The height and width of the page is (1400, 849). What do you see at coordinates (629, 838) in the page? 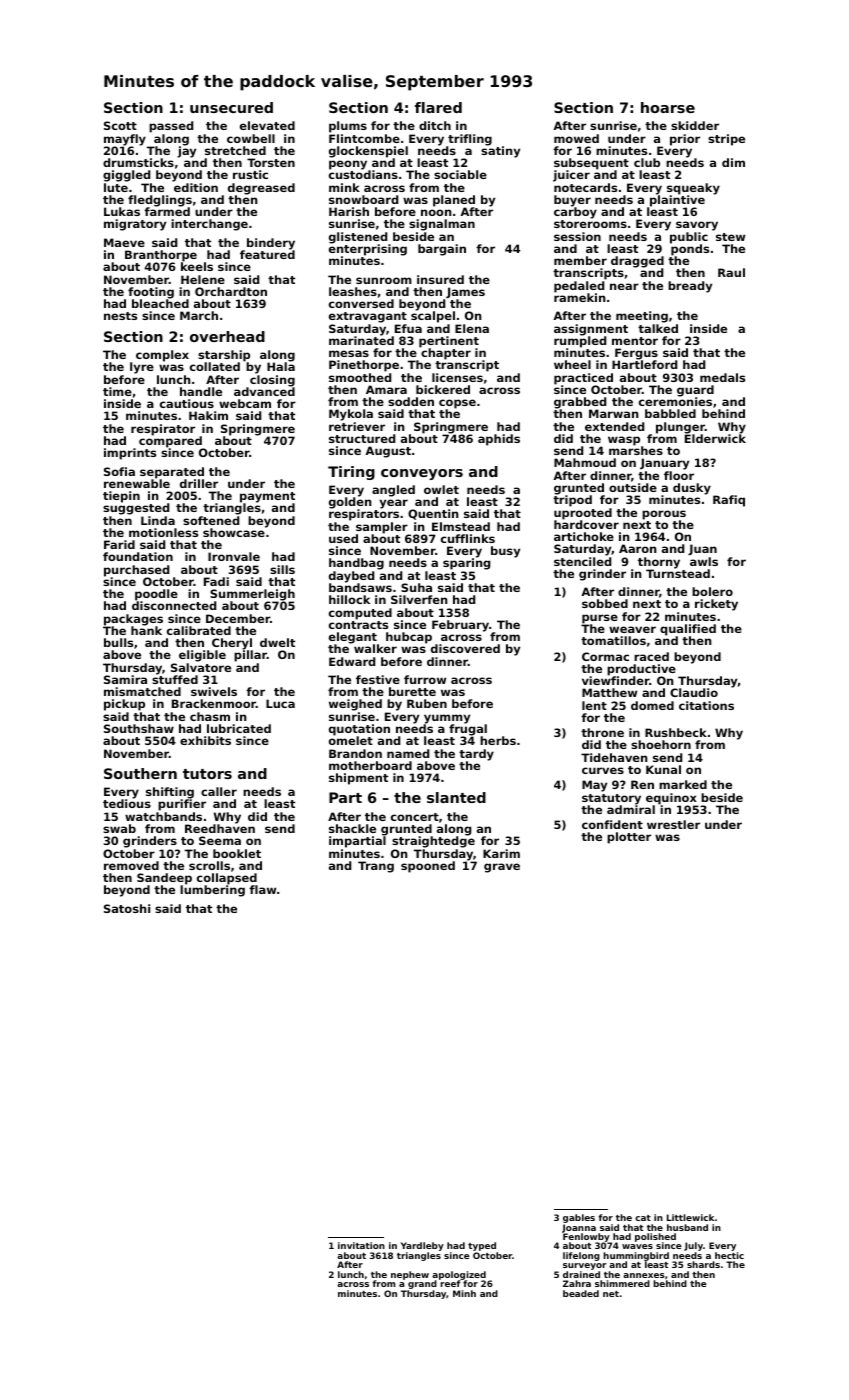
I see `plotter` at bounding box center [629, 838].
